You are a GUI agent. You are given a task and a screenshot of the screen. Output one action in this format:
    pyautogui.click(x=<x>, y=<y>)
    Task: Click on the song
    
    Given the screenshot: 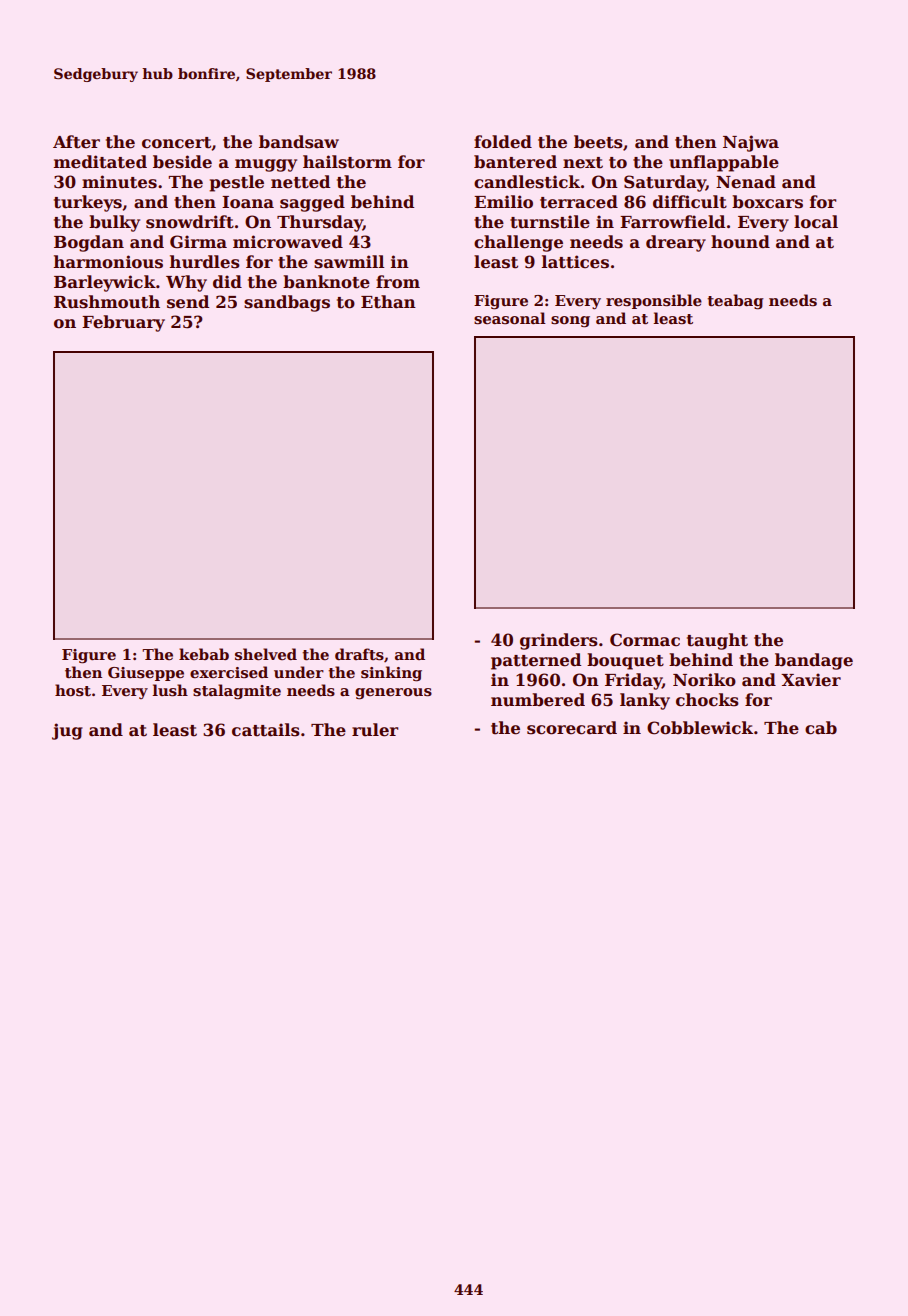 What is the action you would take?
    pyautogui.click(x=570, y=322)
